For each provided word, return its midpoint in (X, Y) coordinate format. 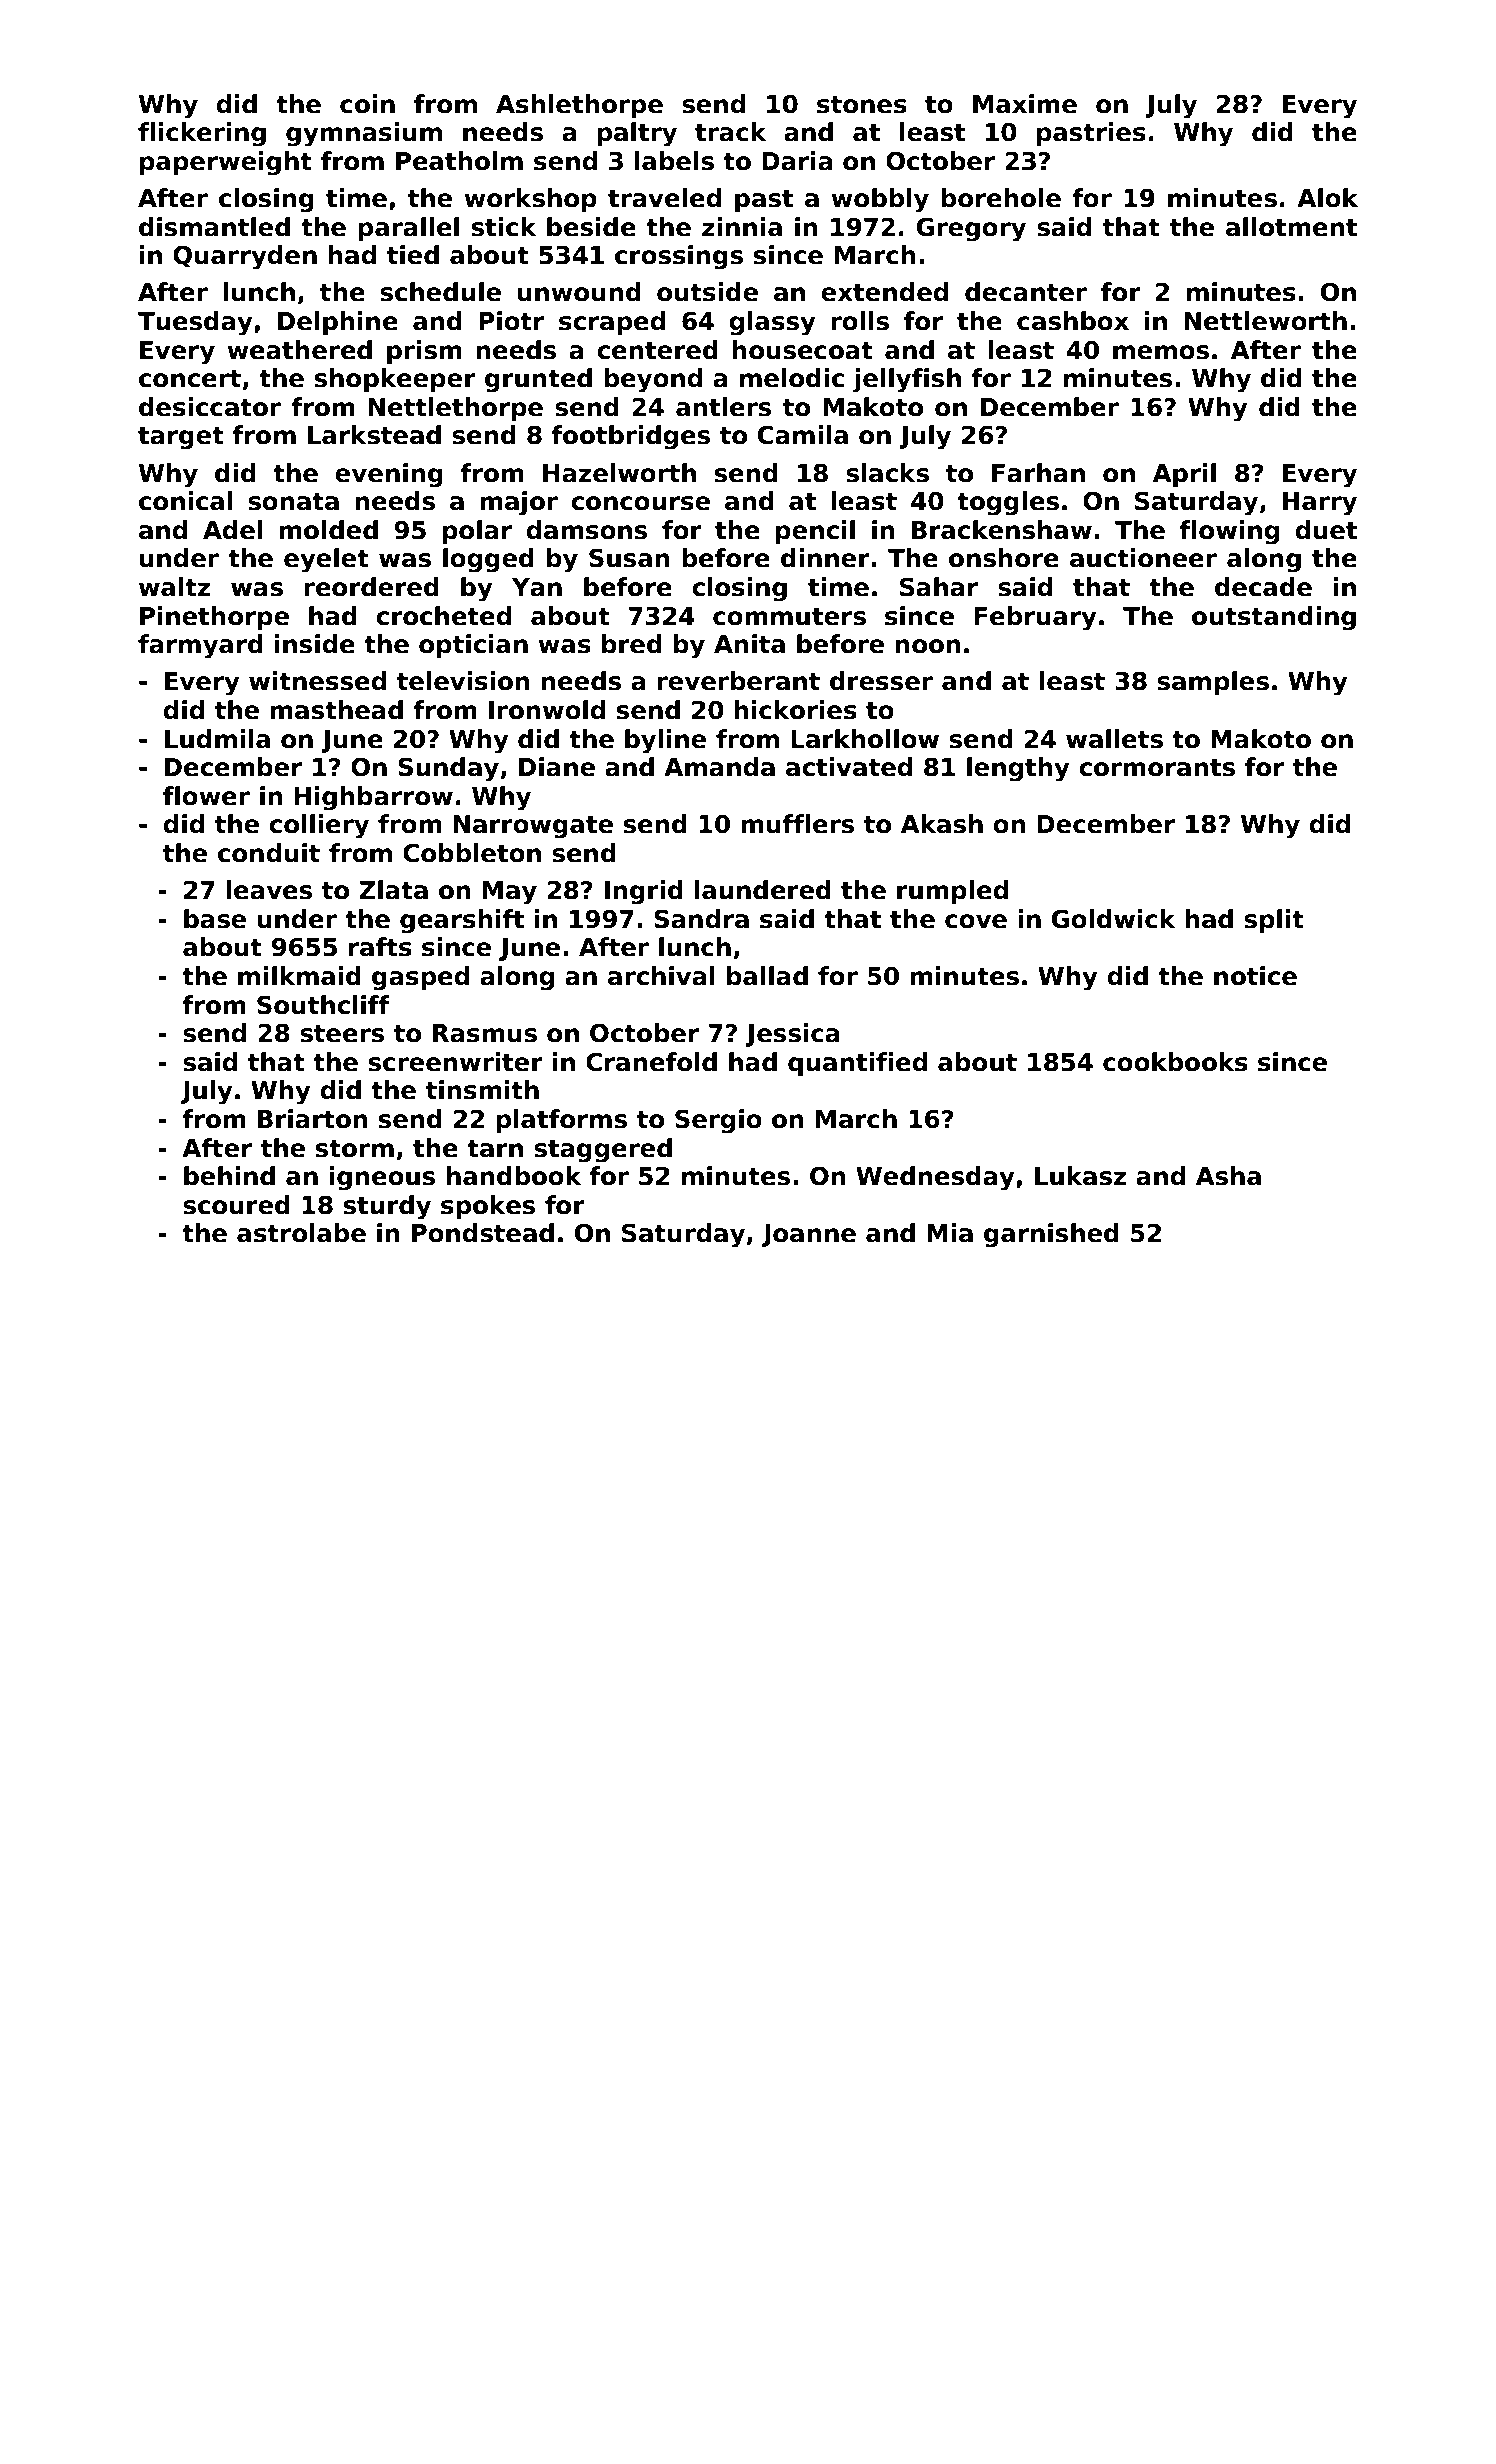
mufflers (797, 824)
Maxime (1025, 104)
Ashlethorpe (579, 106)
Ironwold (547, 710)
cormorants (1157, 768)
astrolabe (301, 1233)
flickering (202, 134)
